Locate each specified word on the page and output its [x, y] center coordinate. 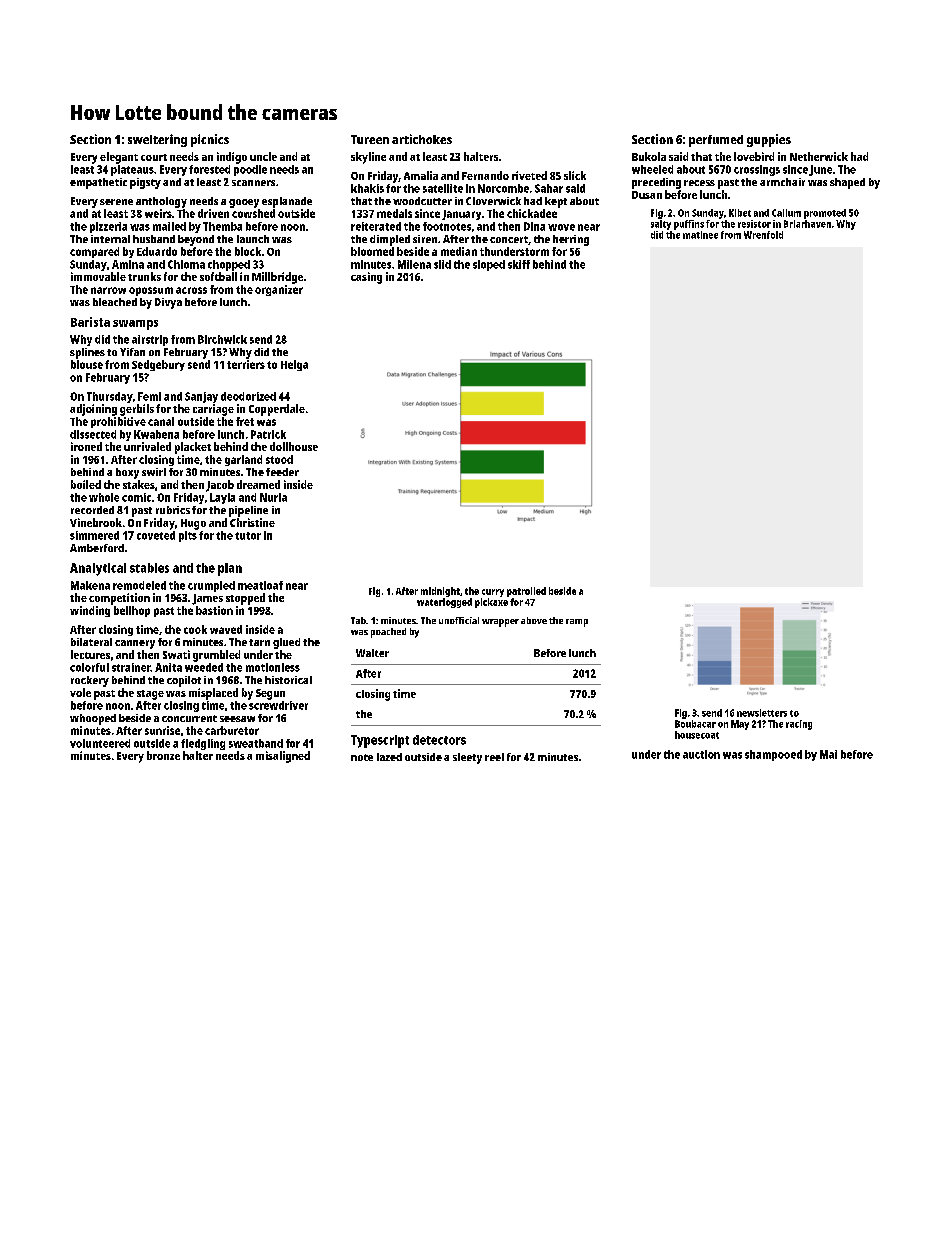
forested [209, 169]
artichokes [422, 139]
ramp [577, 623]
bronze [163, 755]
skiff [519, 264]
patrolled [526, 592]
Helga [294, 365]
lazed [389, 757]
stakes [139, 484]
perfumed [716, 141]
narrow [108, 290]
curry [493, 593]
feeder [282, 472]
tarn [259, 642]
